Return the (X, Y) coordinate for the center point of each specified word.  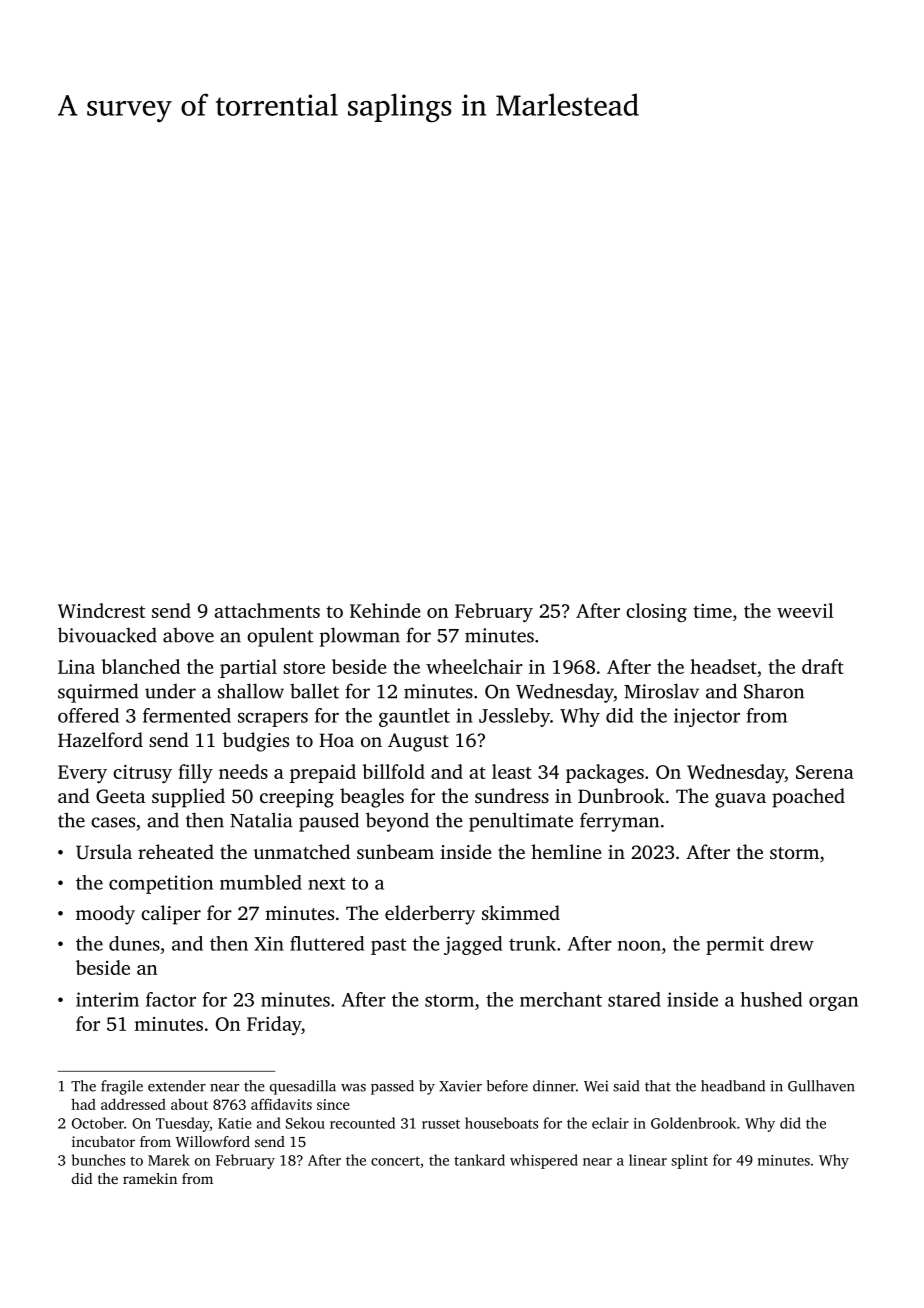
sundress (512, 795)
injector (707, 717)
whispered (544, 1161)
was (353, 1088)
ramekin (150, 1178)
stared (634, 999)
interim (107, 999)
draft (823, 666)
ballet (314, 691)
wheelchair (474, 666)
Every (82, 774)
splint (690, 1161)
